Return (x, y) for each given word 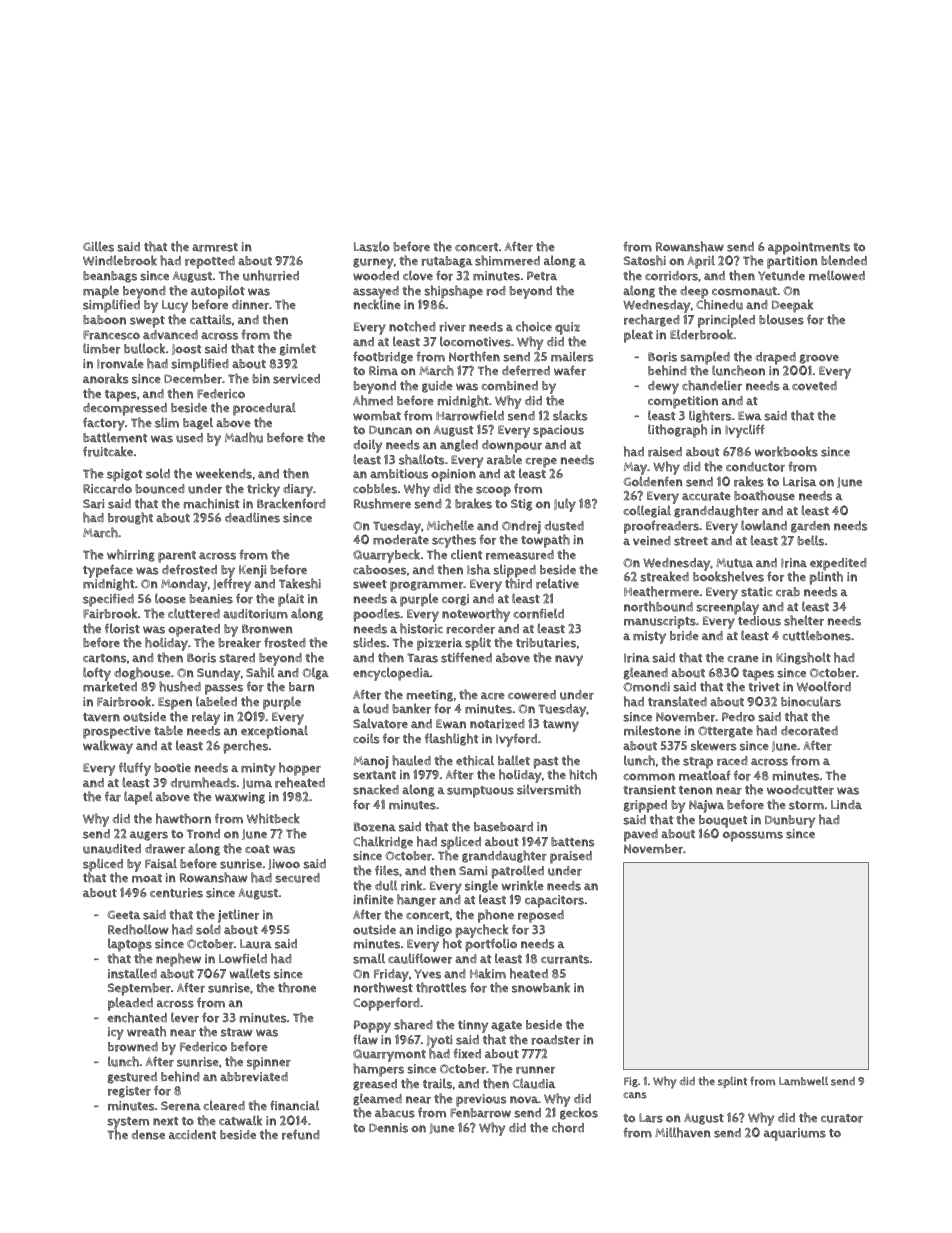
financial (294, 1105)
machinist (211, 503)
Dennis (388, 1128)
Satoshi (645, 260)
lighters (710, 416)
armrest (215, 247)
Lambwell (803, 1081)
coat (257, 849)
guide (437, 387)
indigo (434, 931)
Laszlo (372, 246)
